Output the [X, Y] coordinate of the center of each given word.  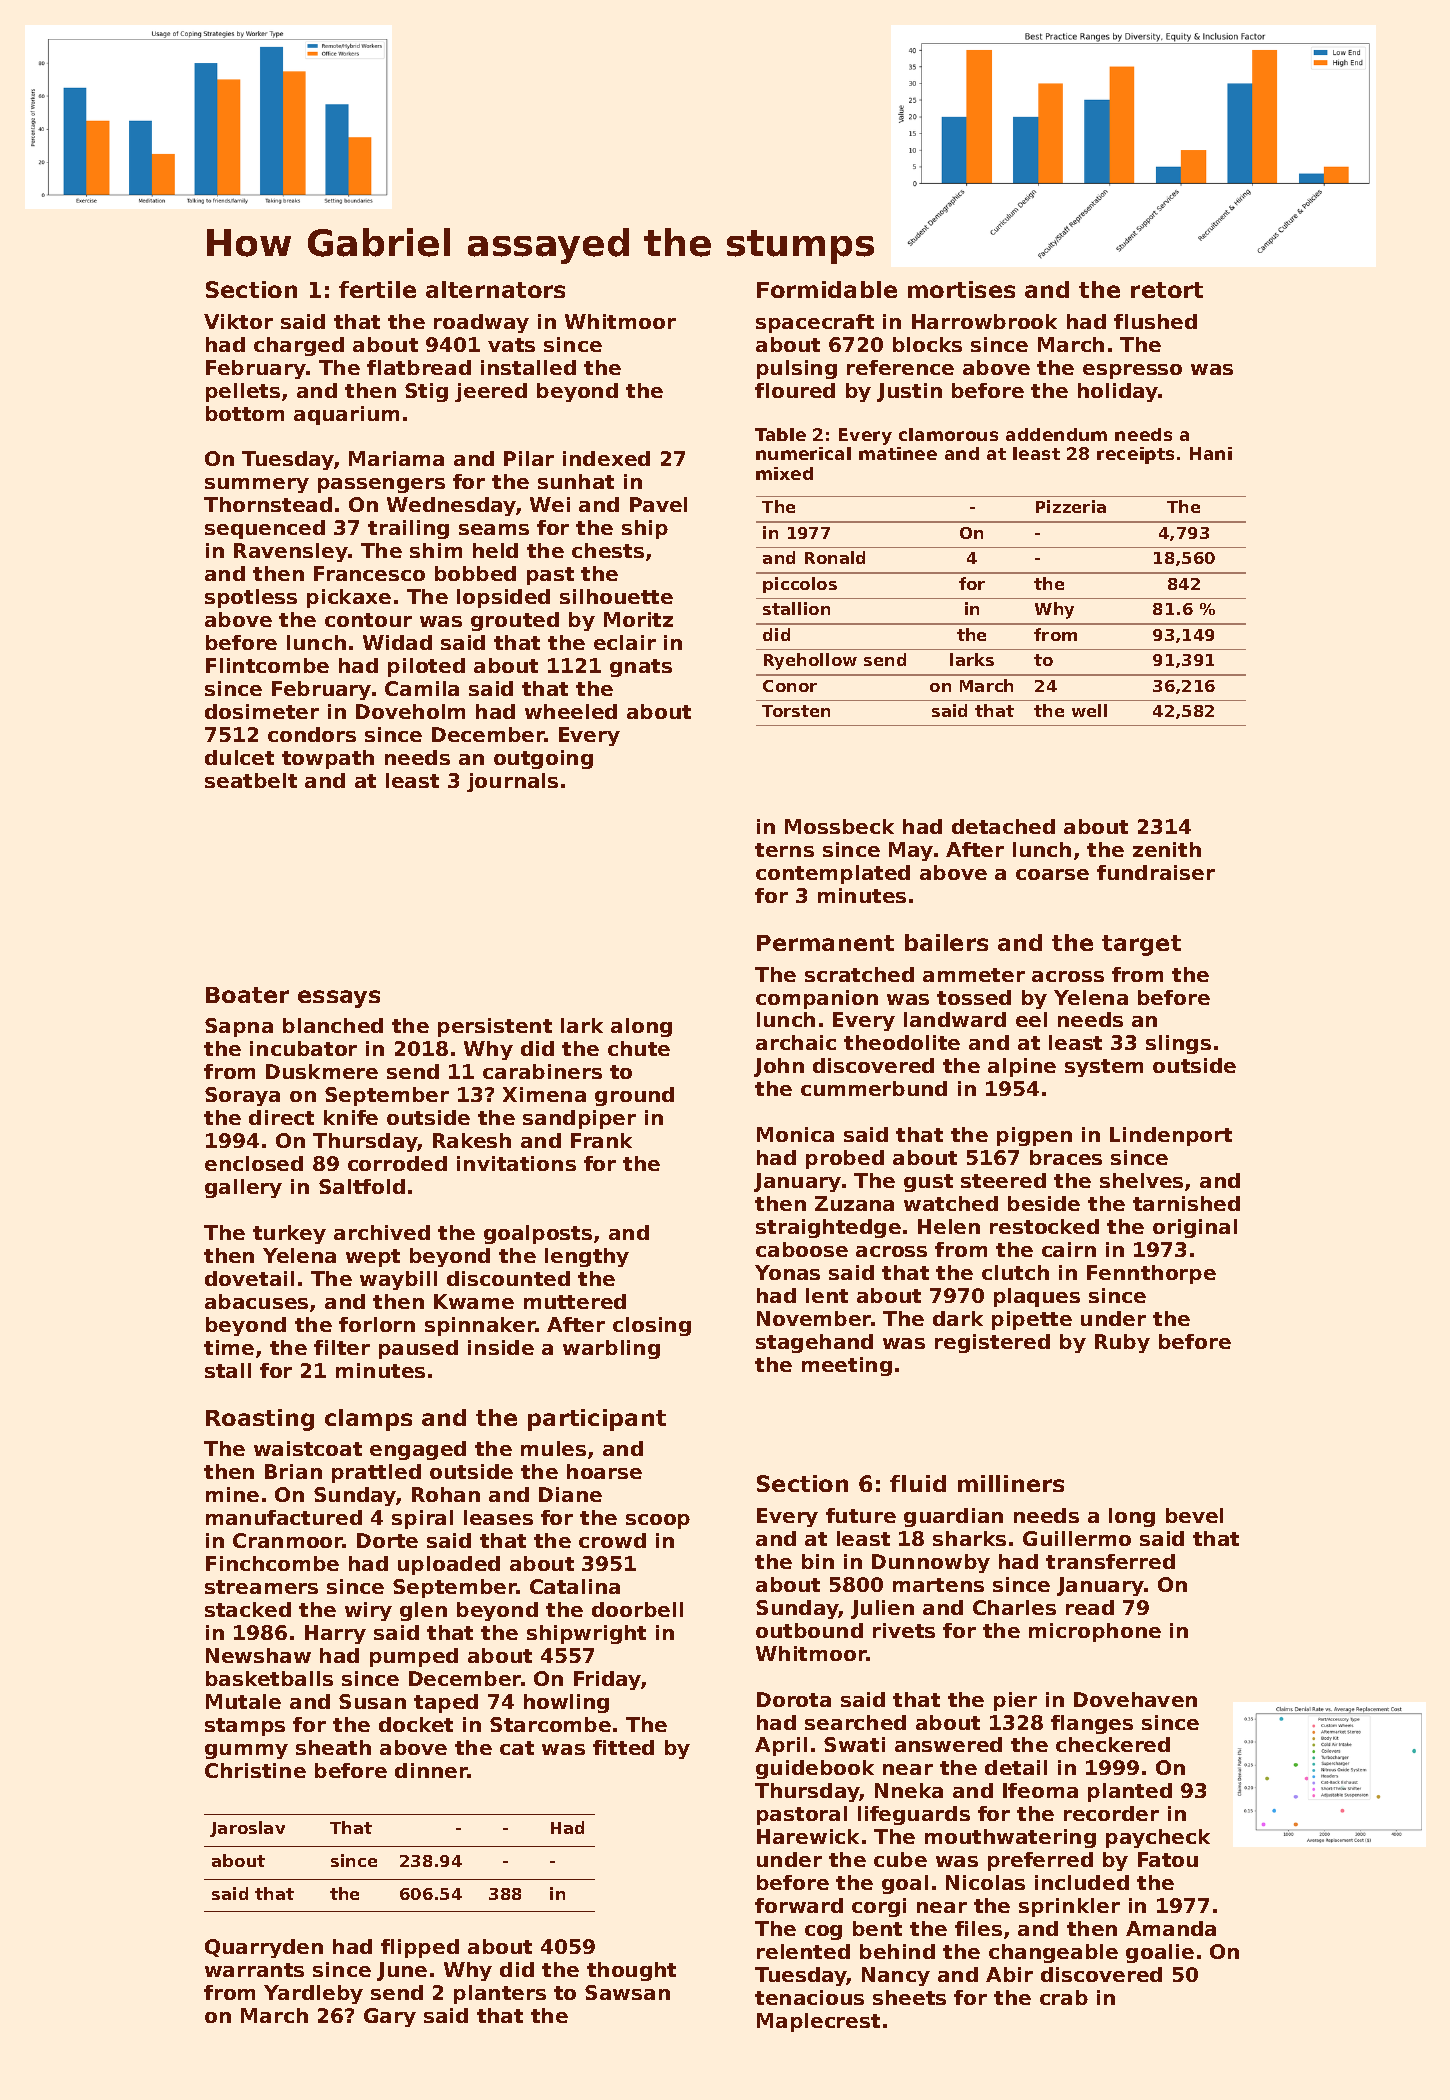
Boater [247, 995]
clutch [1015, 1272]
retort [1167, 290]
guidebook [815, 1769]
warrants [254, 1970]
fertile [377, 289]
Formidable [827, 289]
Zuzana [854, 1203]
